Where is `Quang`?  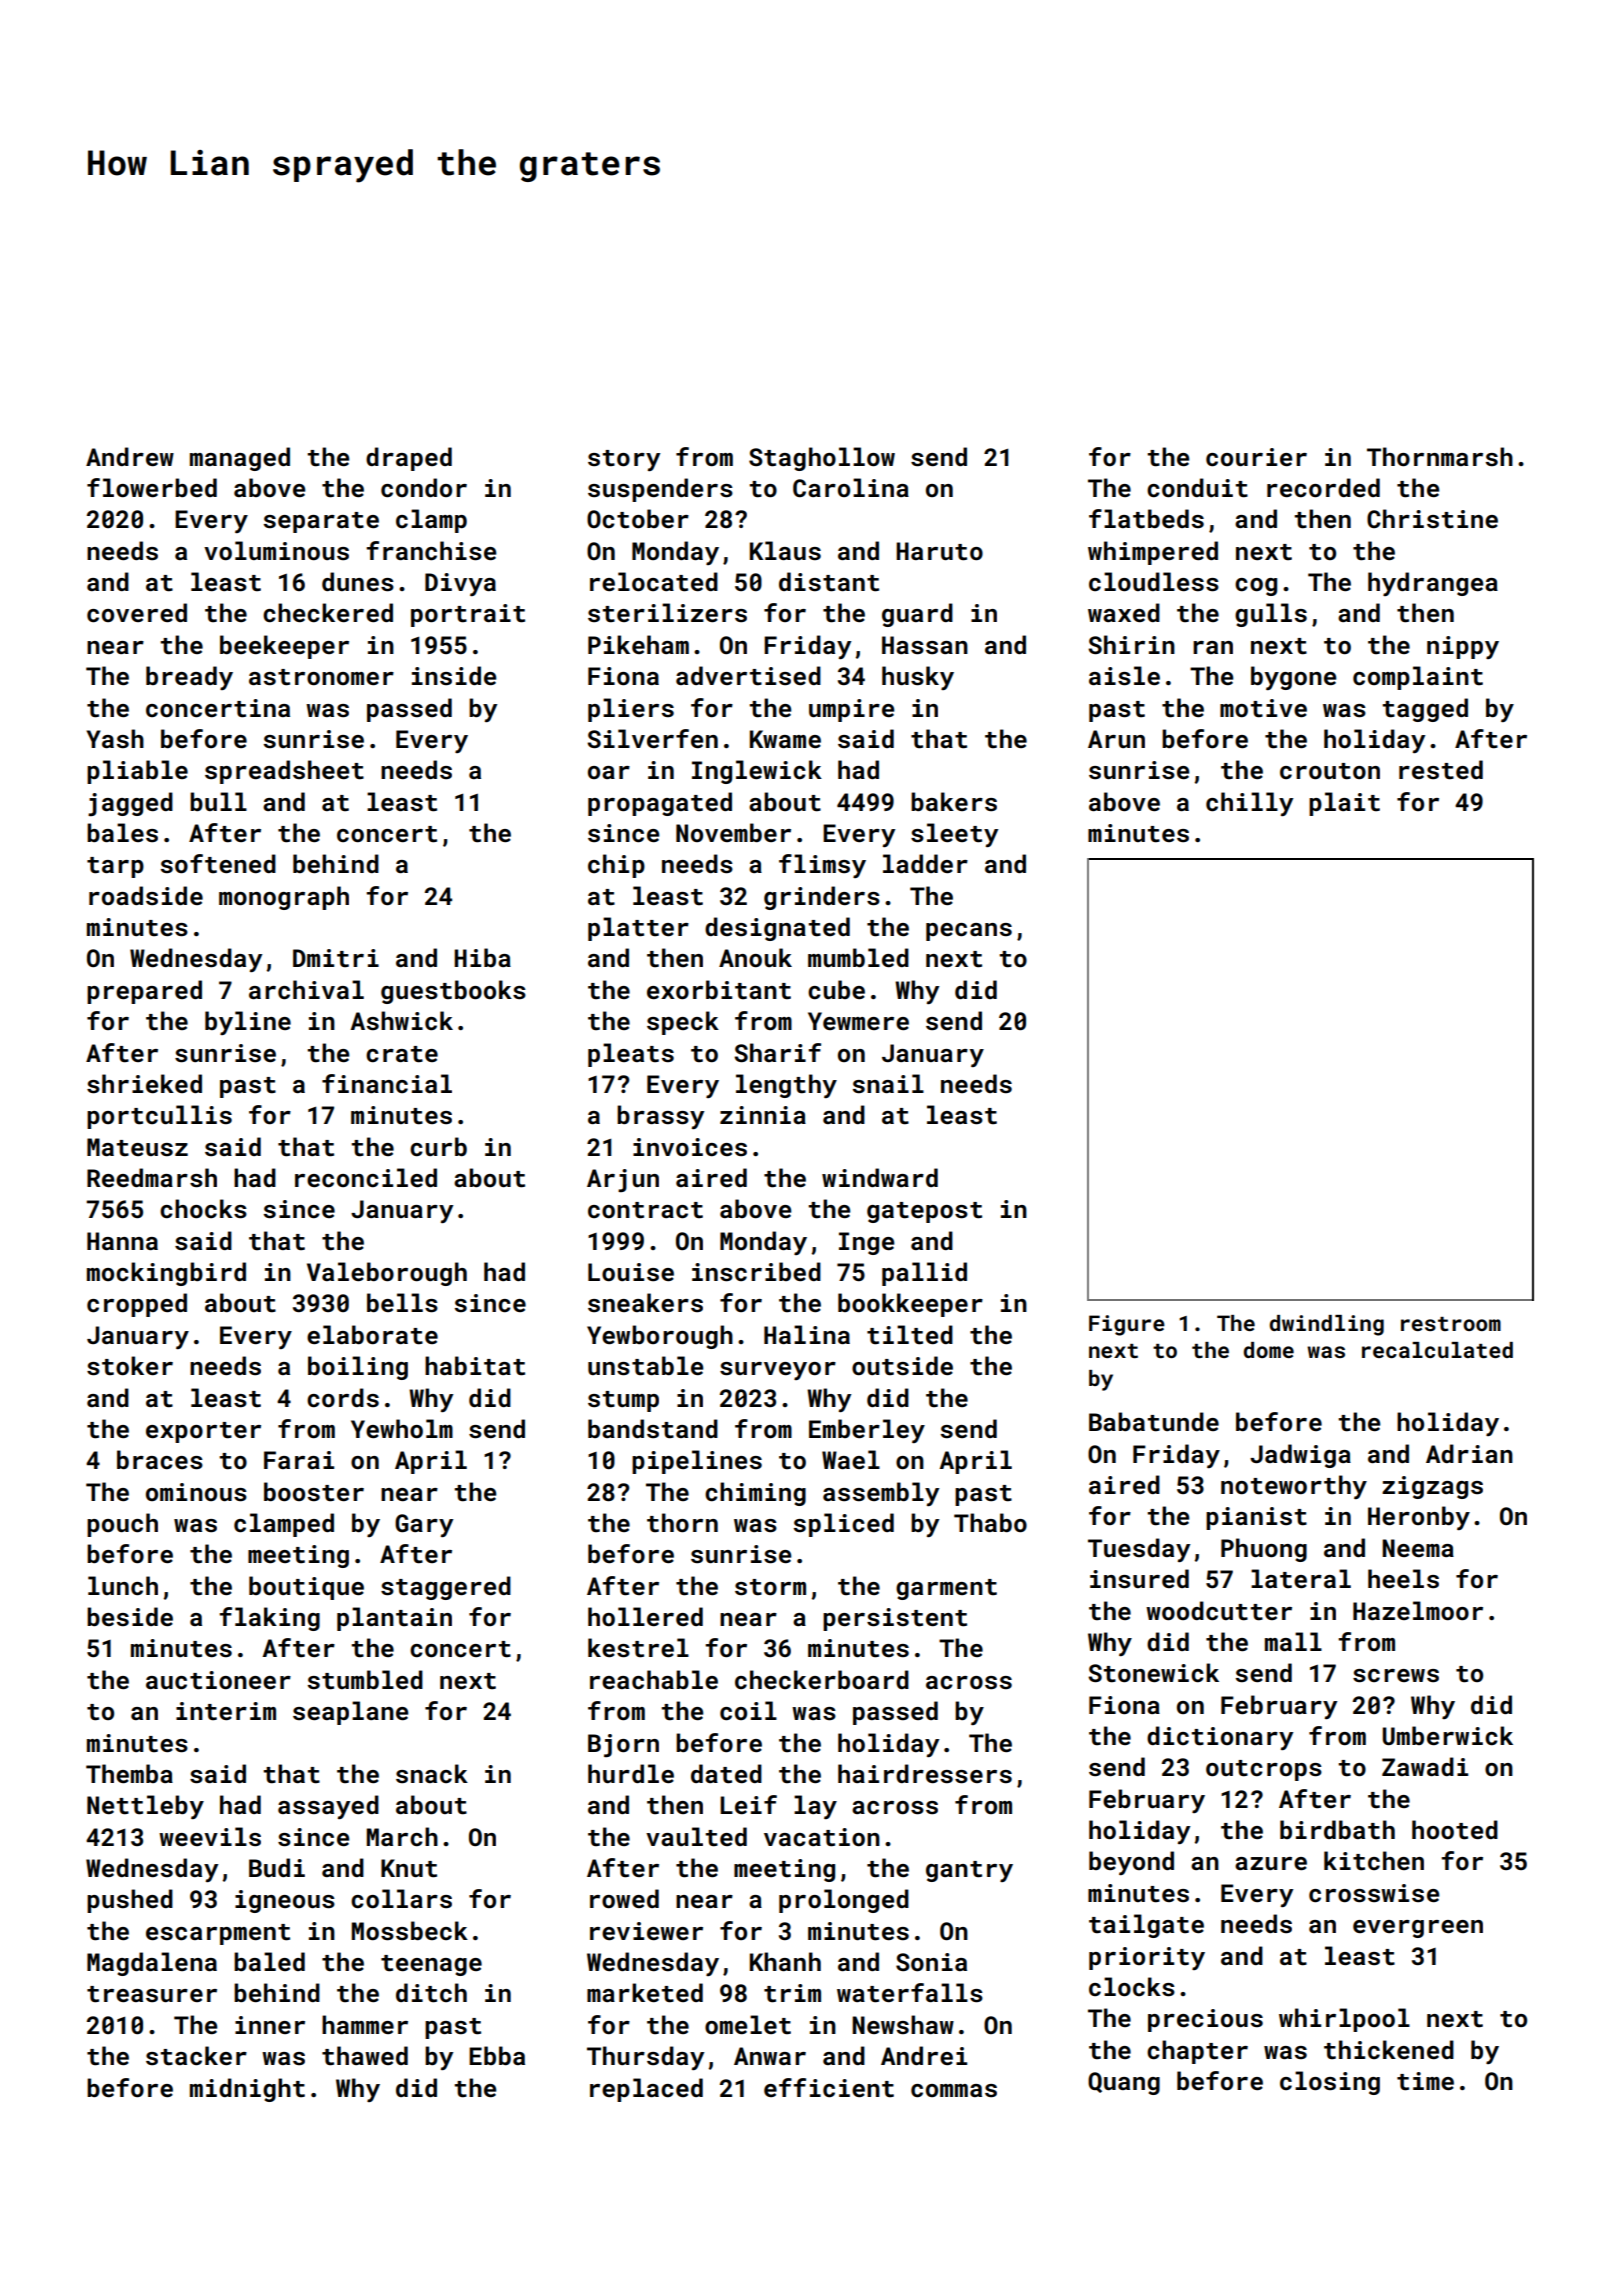
Quang is located at coordinates (1124, 2083).
